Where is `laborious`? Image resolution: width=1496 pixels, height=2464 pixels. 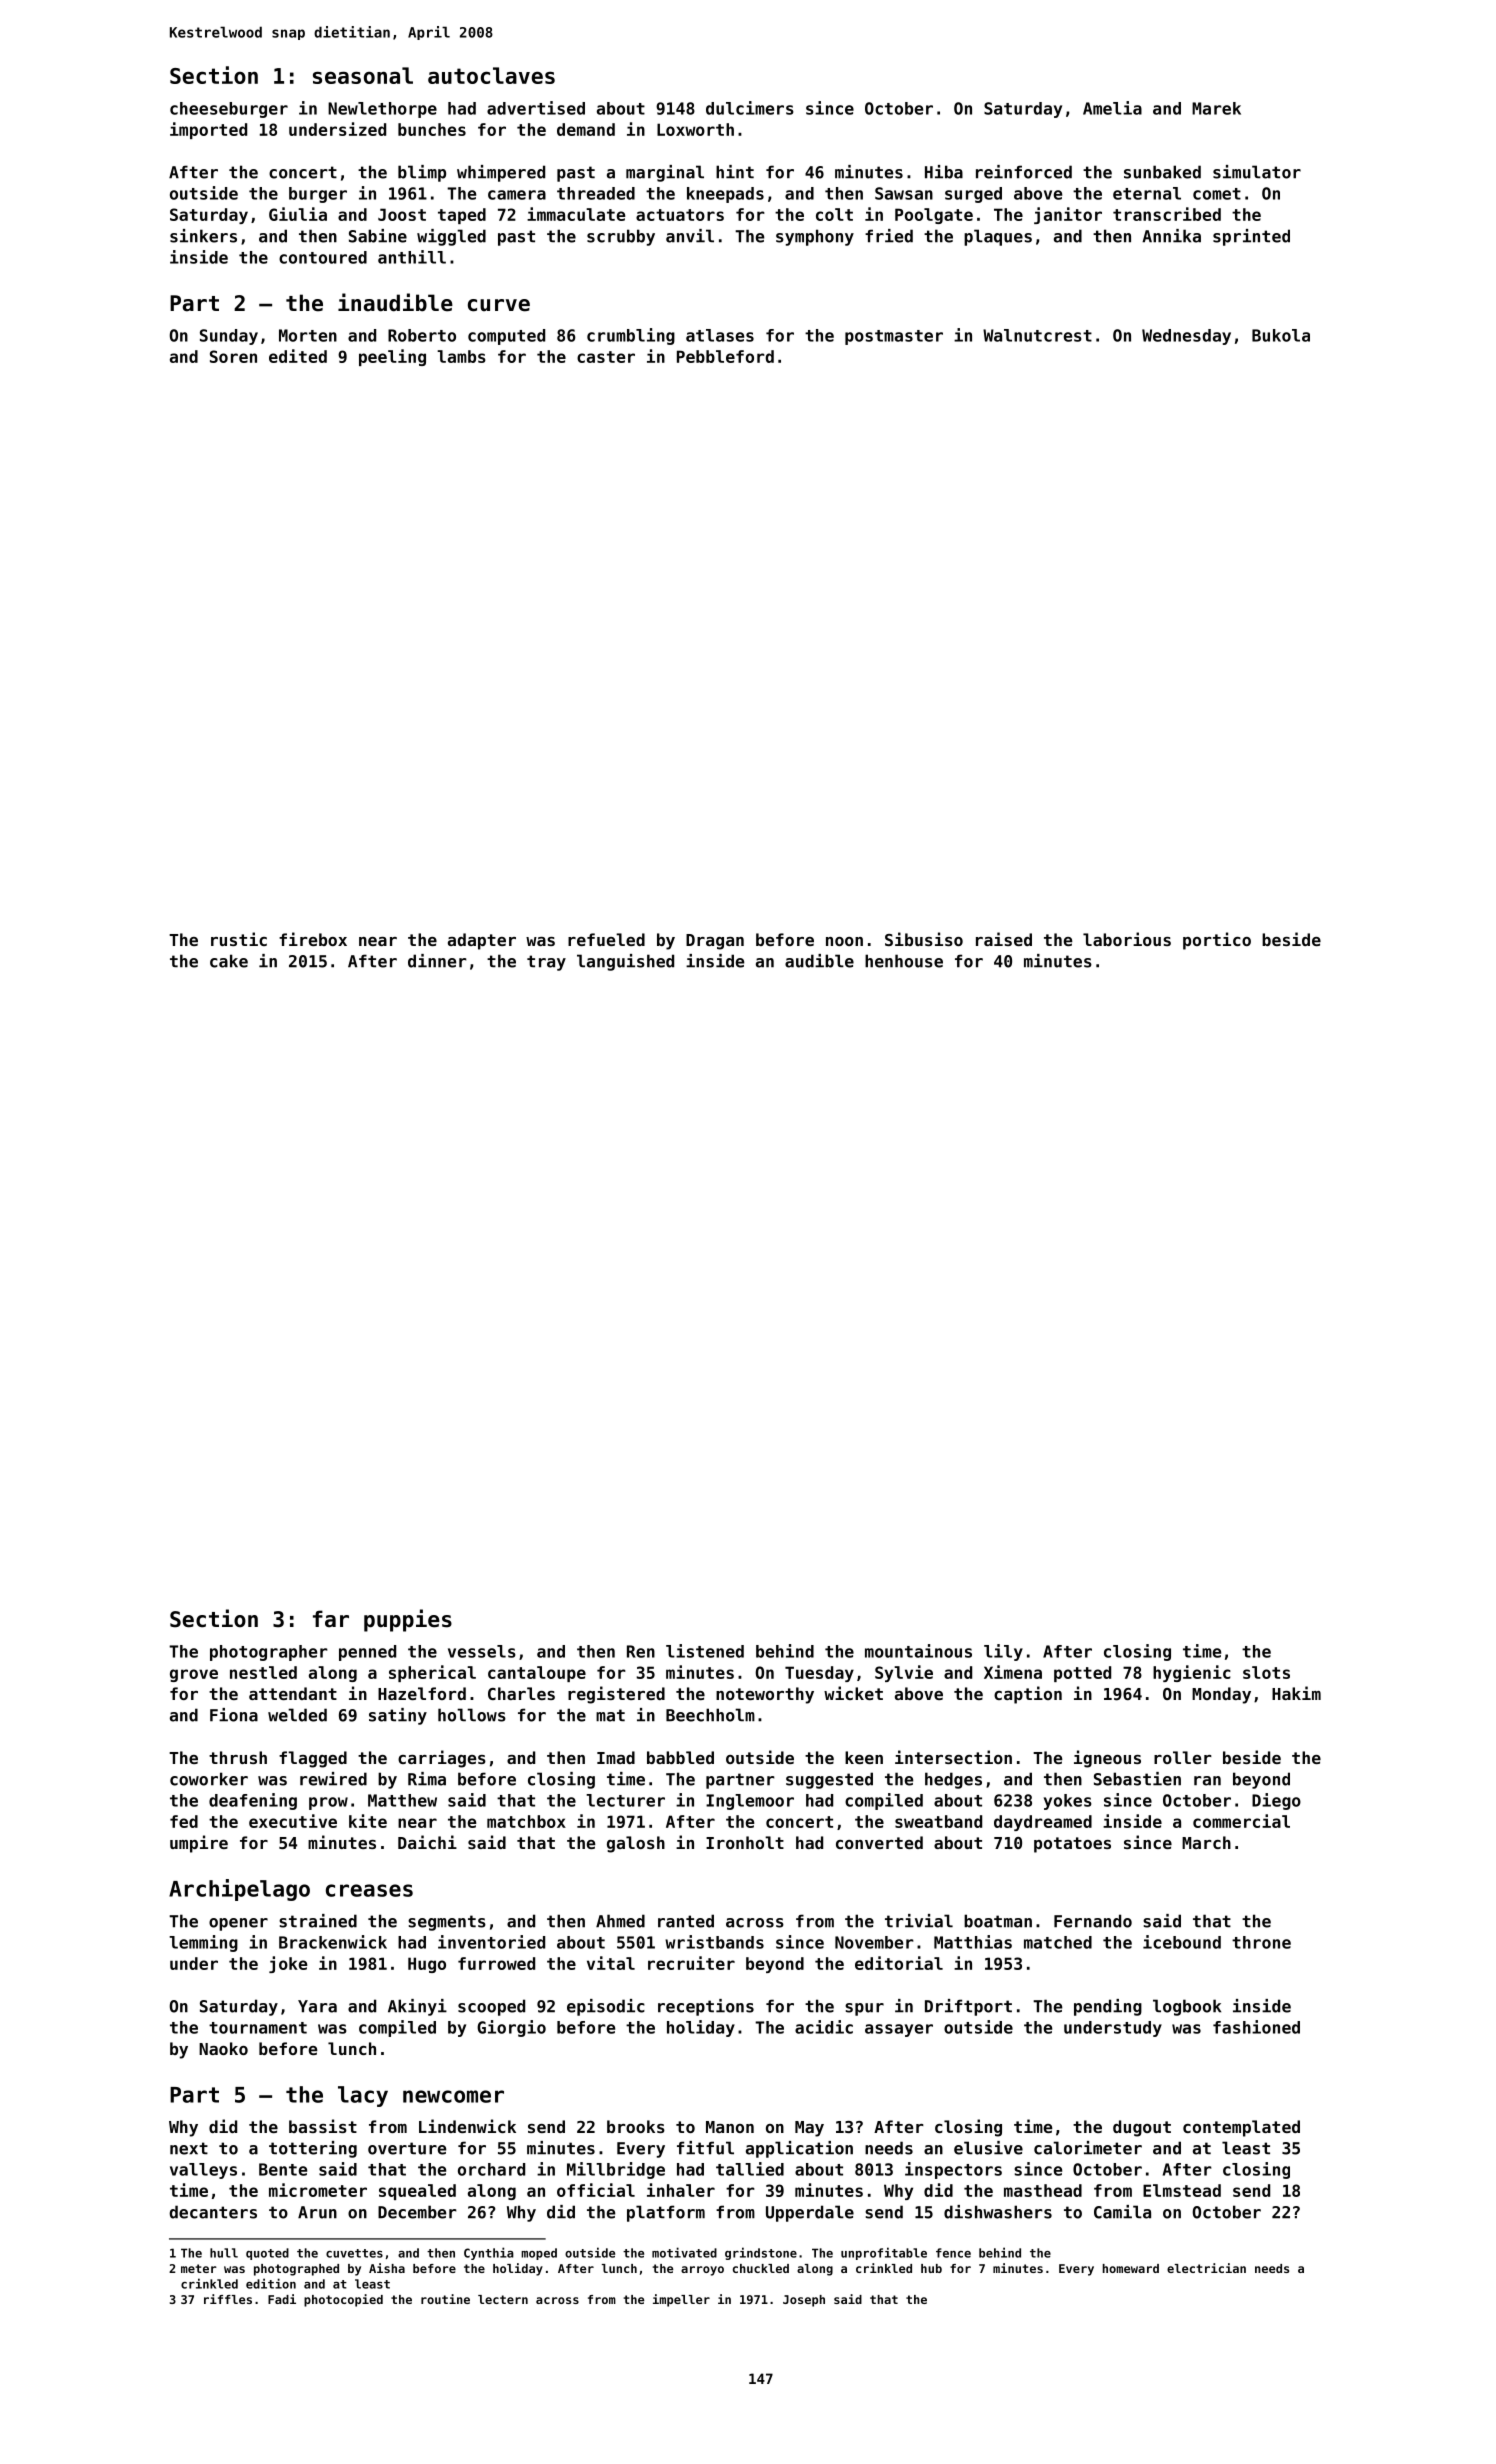
laborious is located at coordinates (1127, 939).
